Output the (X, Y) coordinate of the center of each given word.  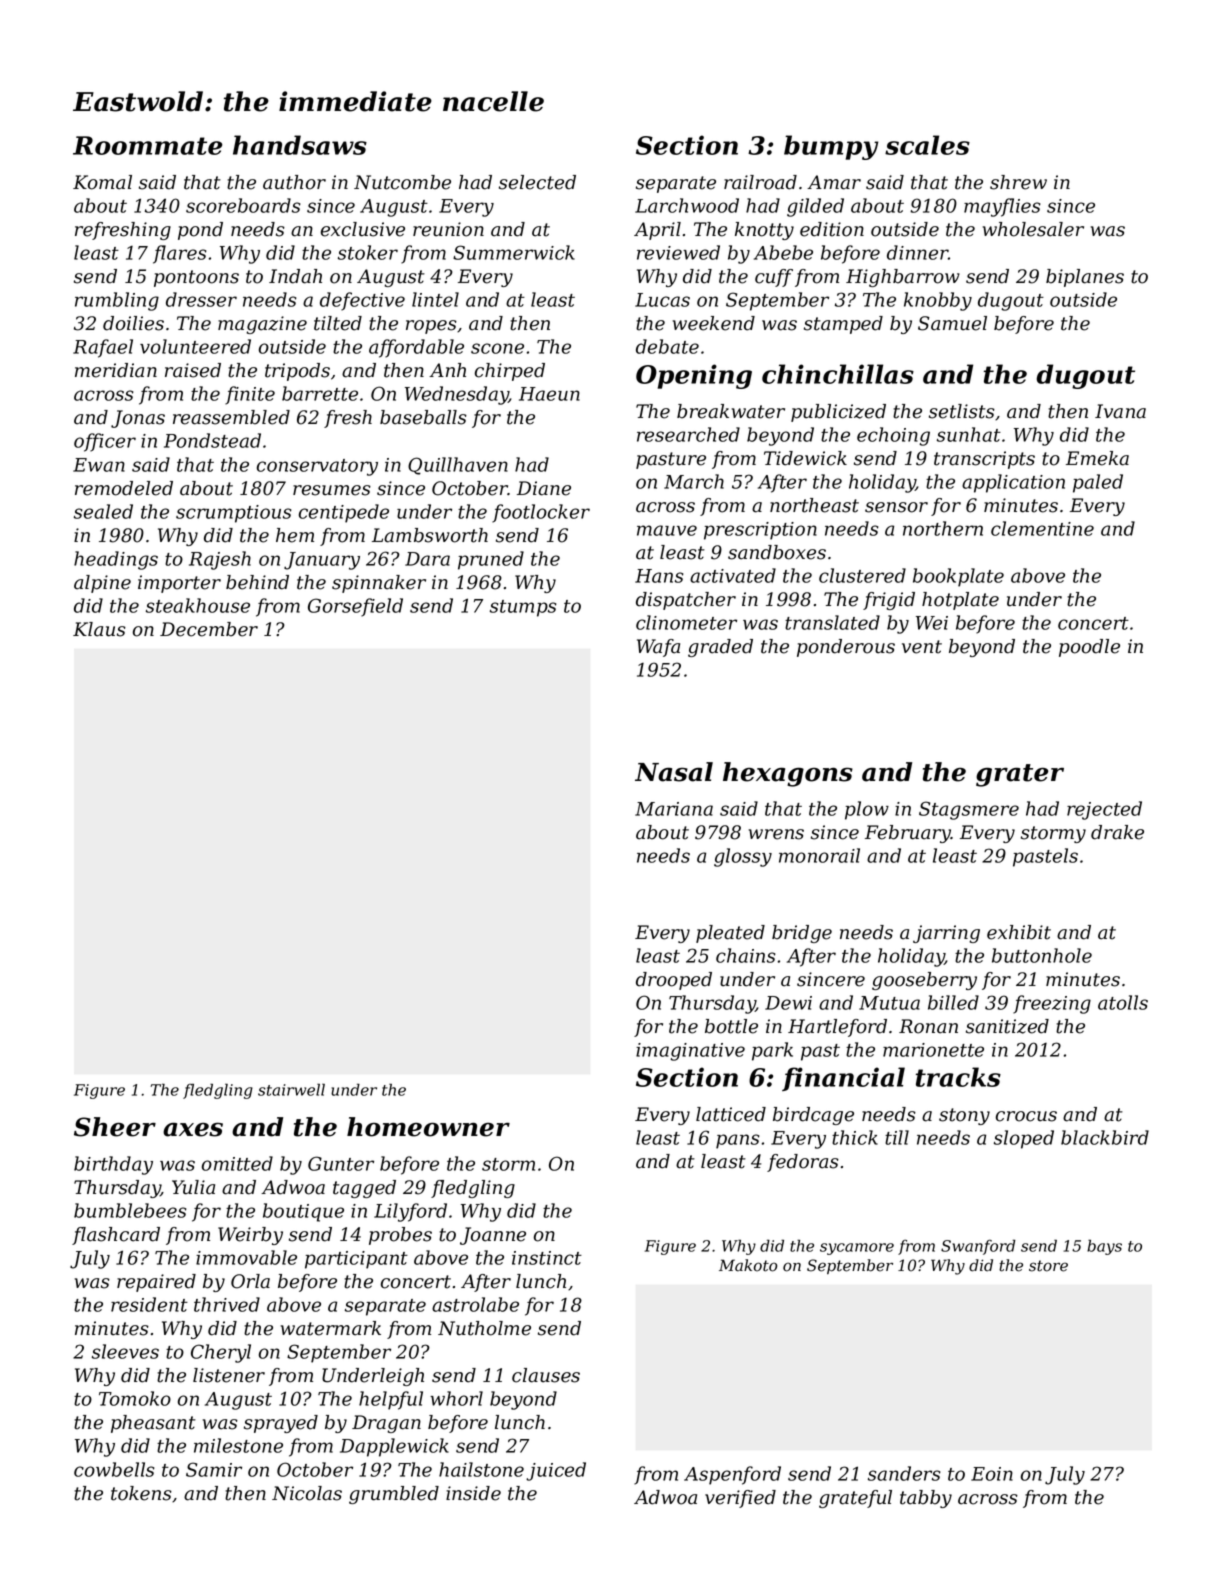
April (657, 231)
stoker (368, 252)
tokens (141, 1493)
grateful (855, 1499)
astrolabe (475, 1304)
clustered (862, 575)
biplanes (1085, 278)
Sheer (115, 1127)
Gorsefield (355, 607)
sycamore (857, 1249)
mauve (667, 530)
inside (473, 1493)
